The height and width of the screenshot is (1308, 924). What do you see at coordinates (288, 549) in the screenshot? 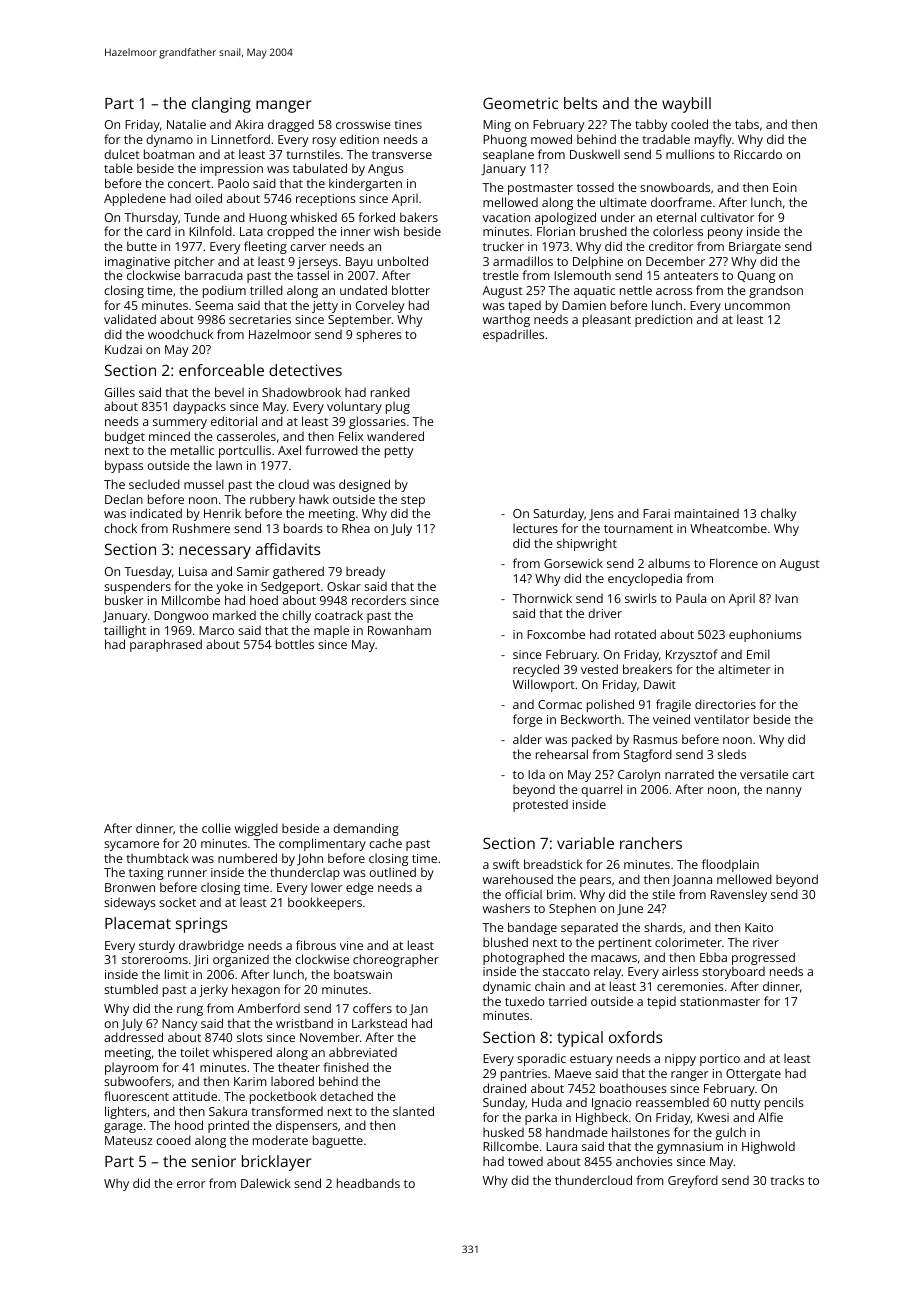
I see `affidavits` at bounding box center [288, 549].
